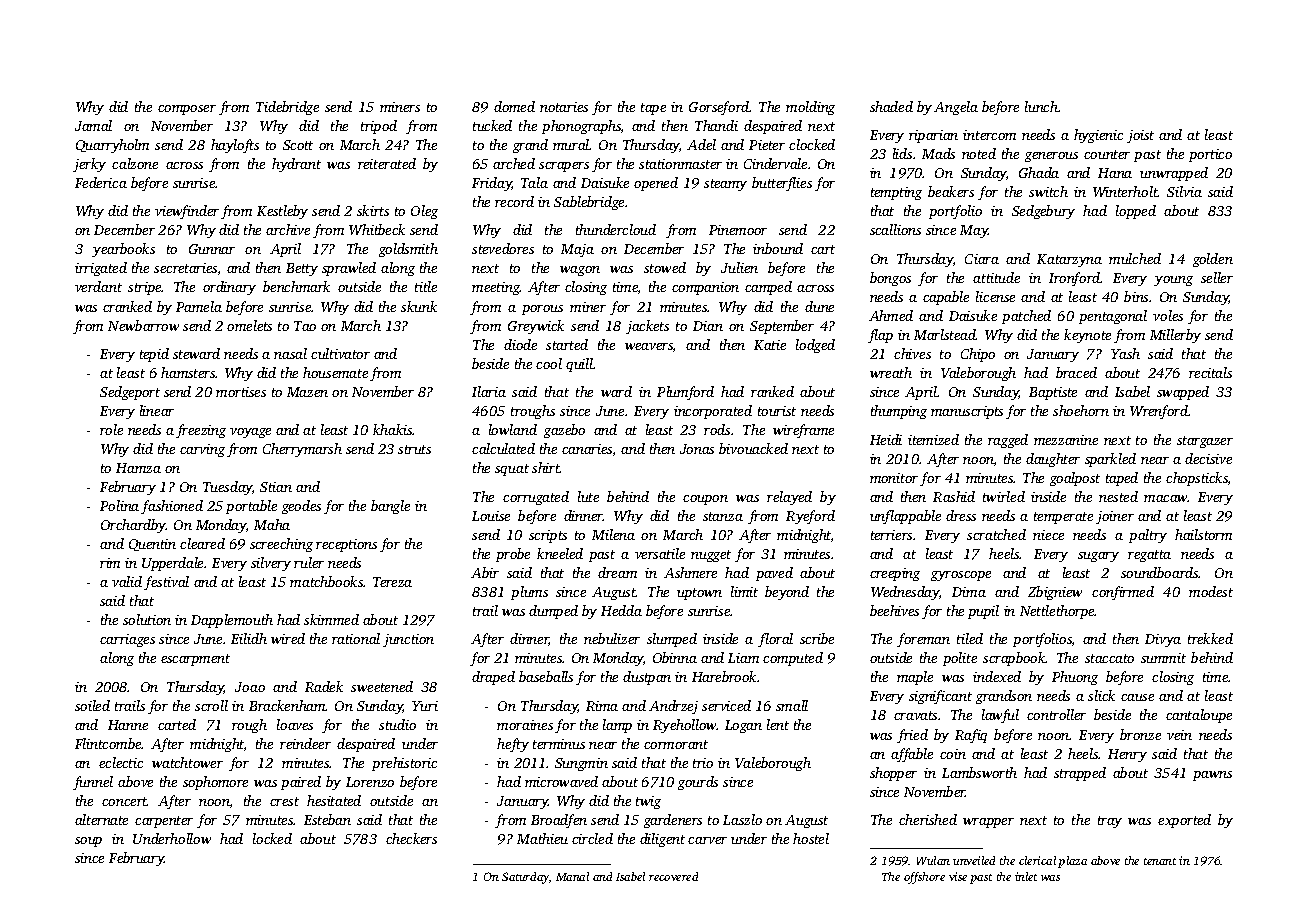 This page has height=924, width=1308. I want to click on Milena, so click(613, 534).
